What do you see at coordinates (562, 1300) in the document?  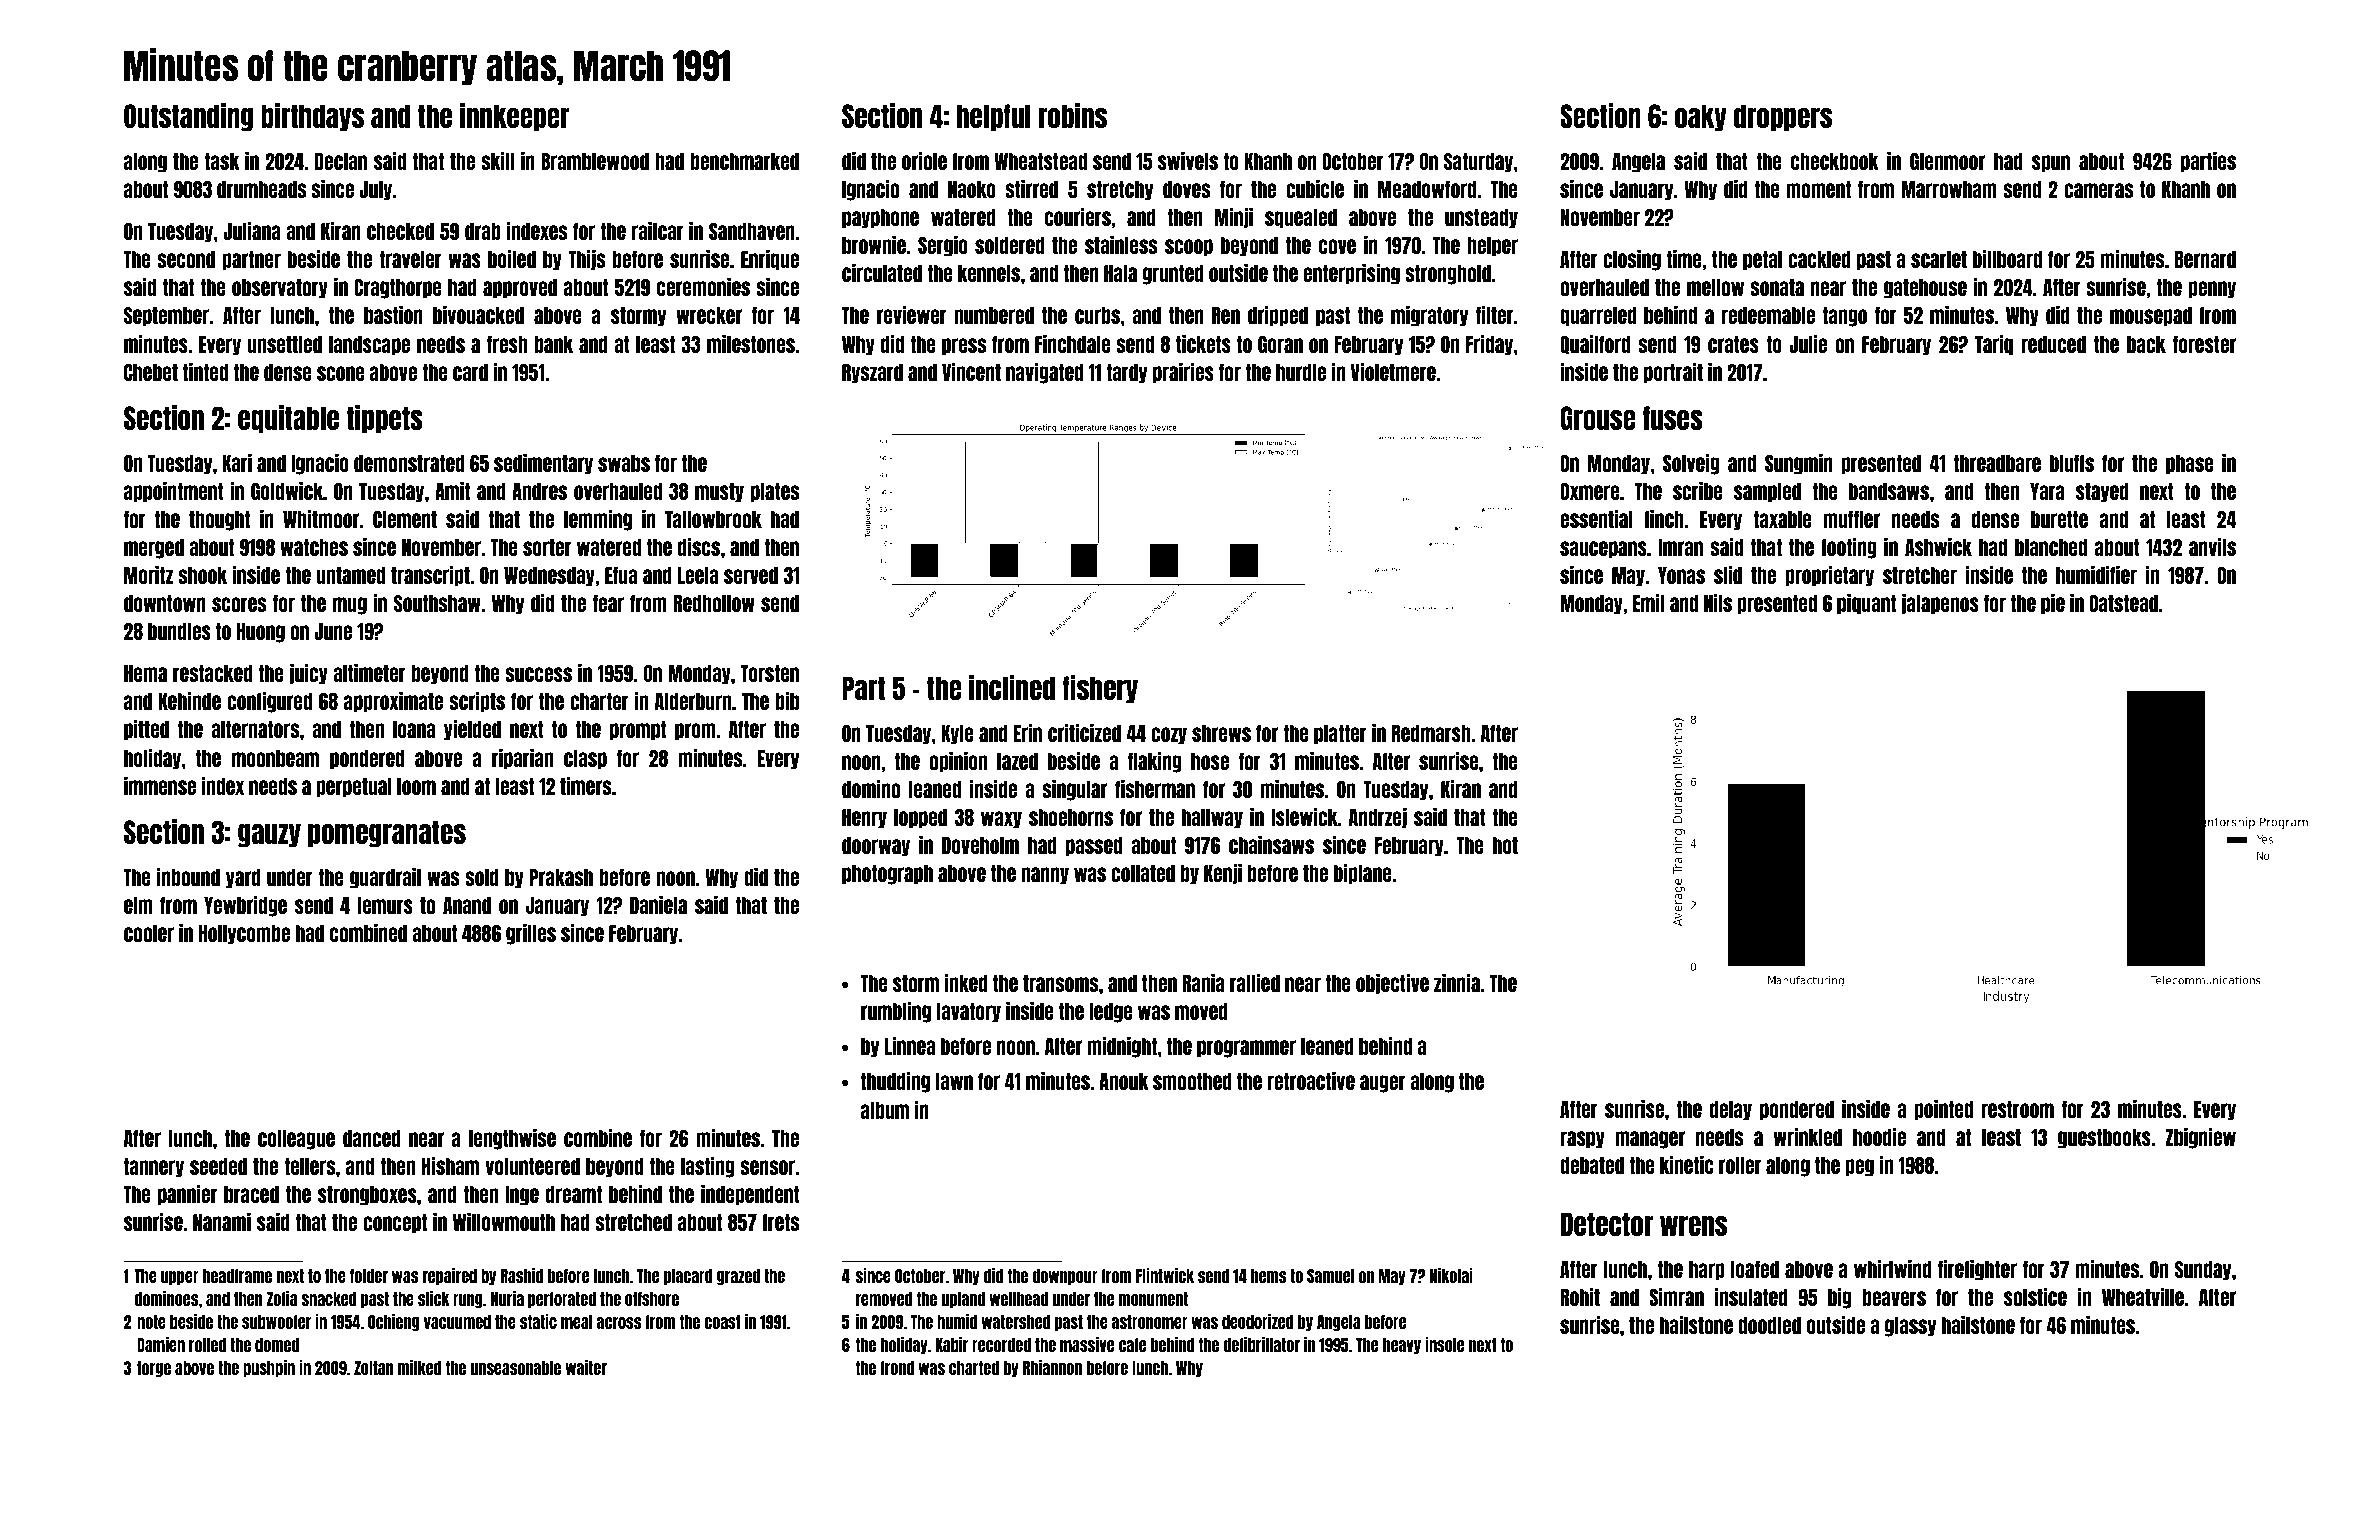 I see `perforated` at bounding box center [562, 1300].
